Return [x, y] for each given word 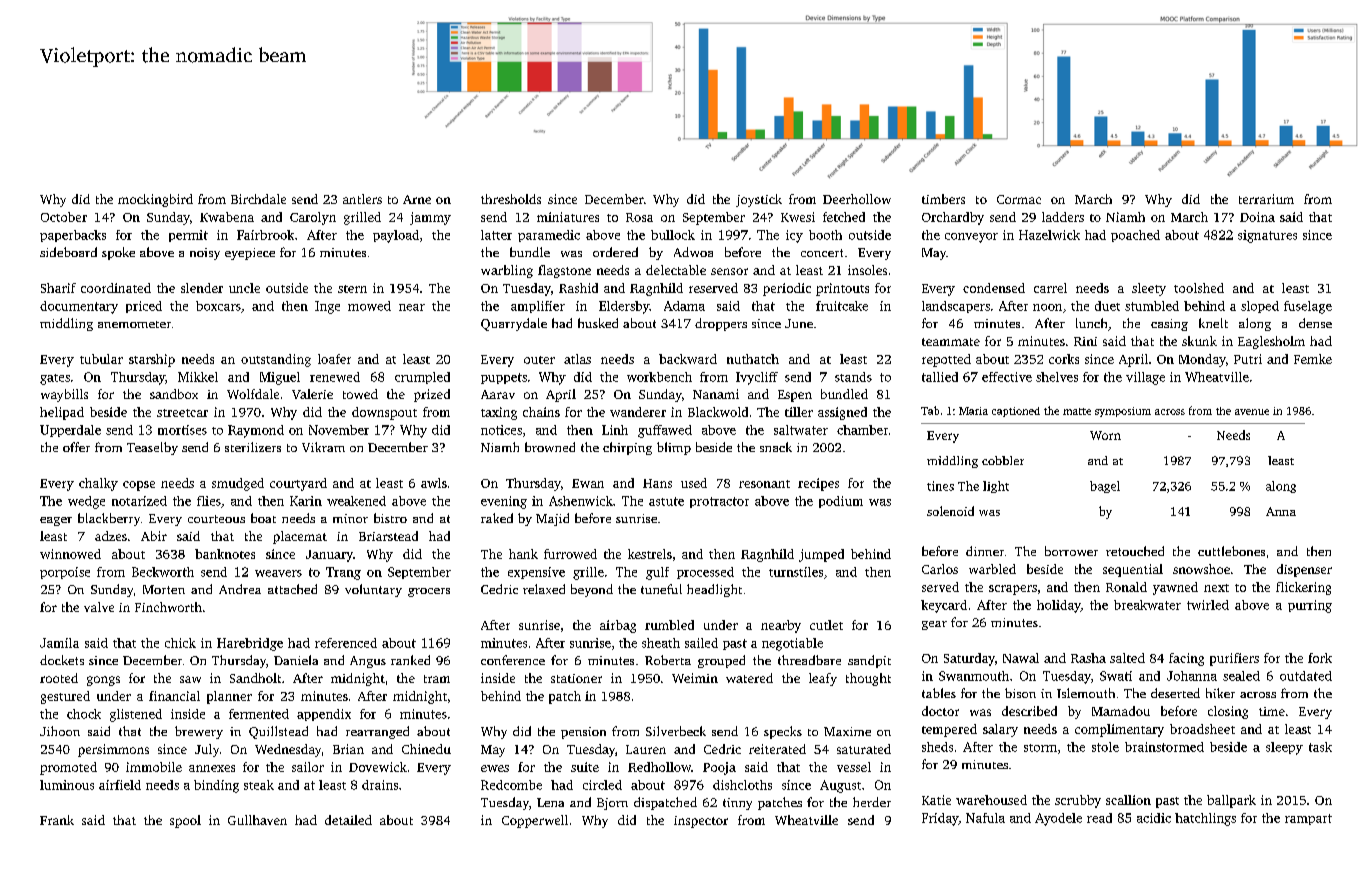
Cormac [1019, 199]
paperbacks [73, 236]
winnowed [70, 554]
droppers [721, 324]
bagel [1105, 487]
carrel [1050, 288]
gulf [657, 573]
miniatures [568, 217]
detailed [348, 820]
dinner [985, 551]
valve [99, 607]
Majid [552, 519]
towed [360, 394]
